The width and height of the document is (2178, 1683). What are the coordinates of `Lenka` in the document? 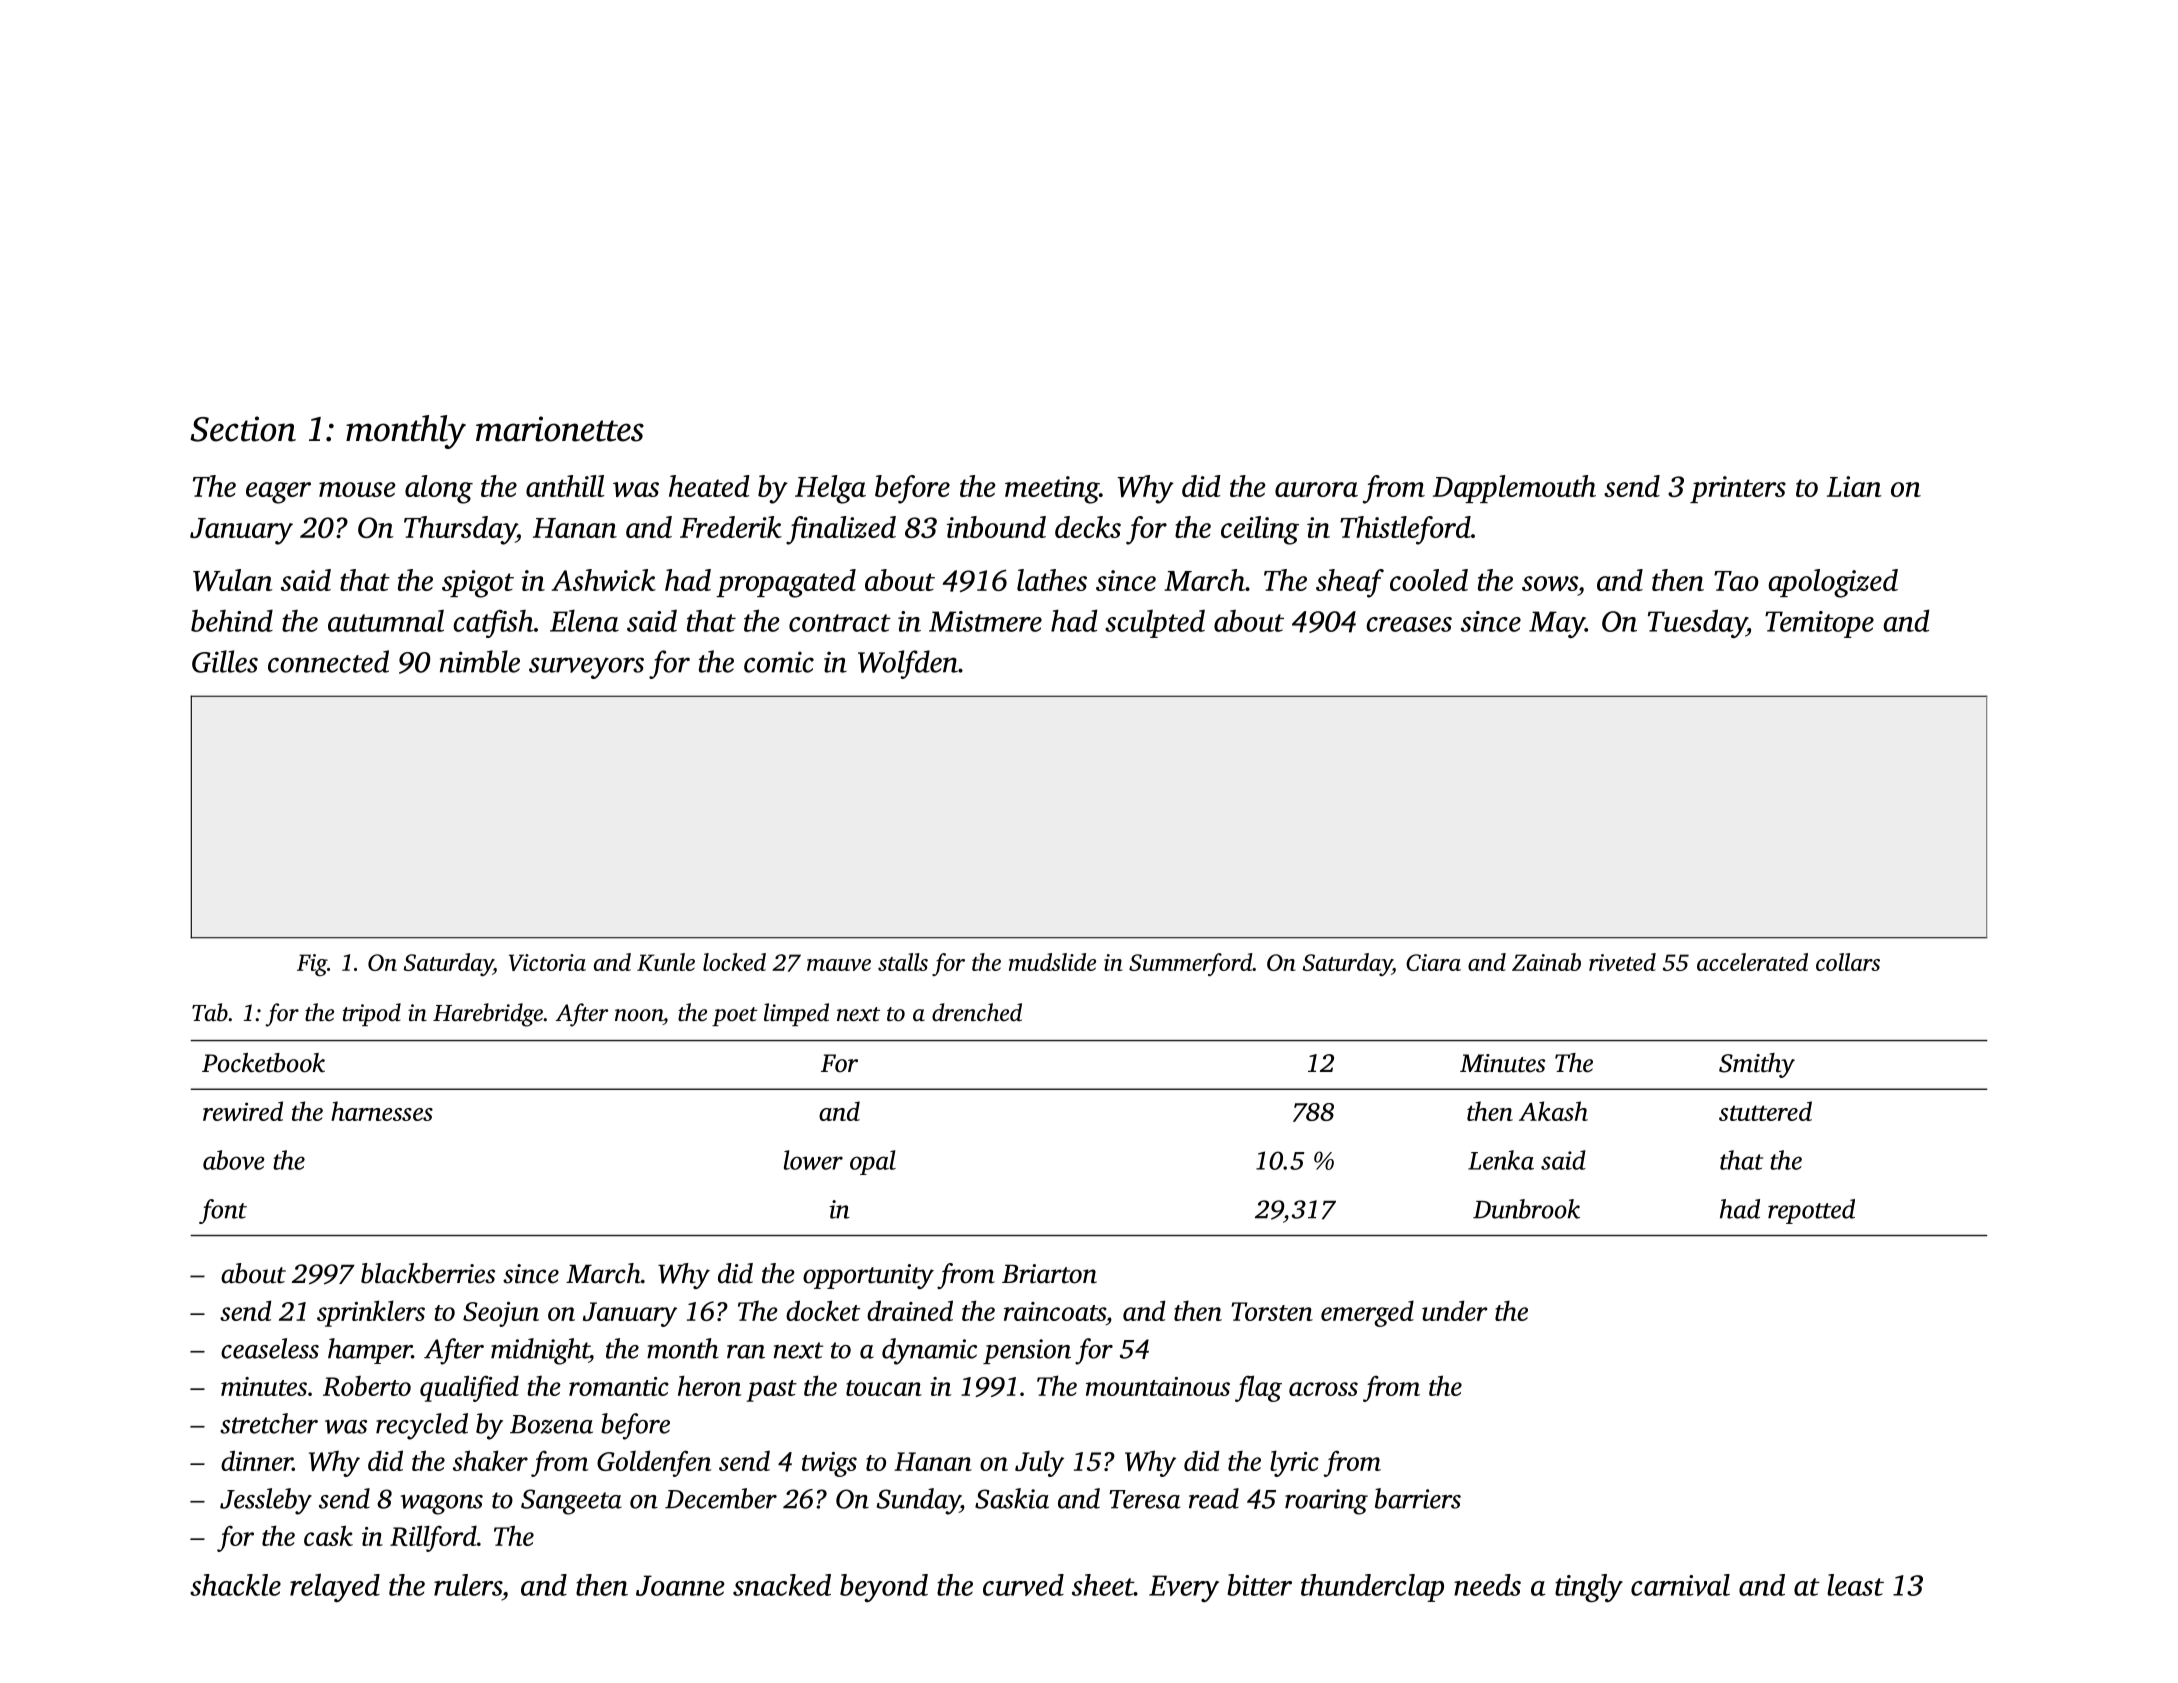 It's located at (1501, 1160).
